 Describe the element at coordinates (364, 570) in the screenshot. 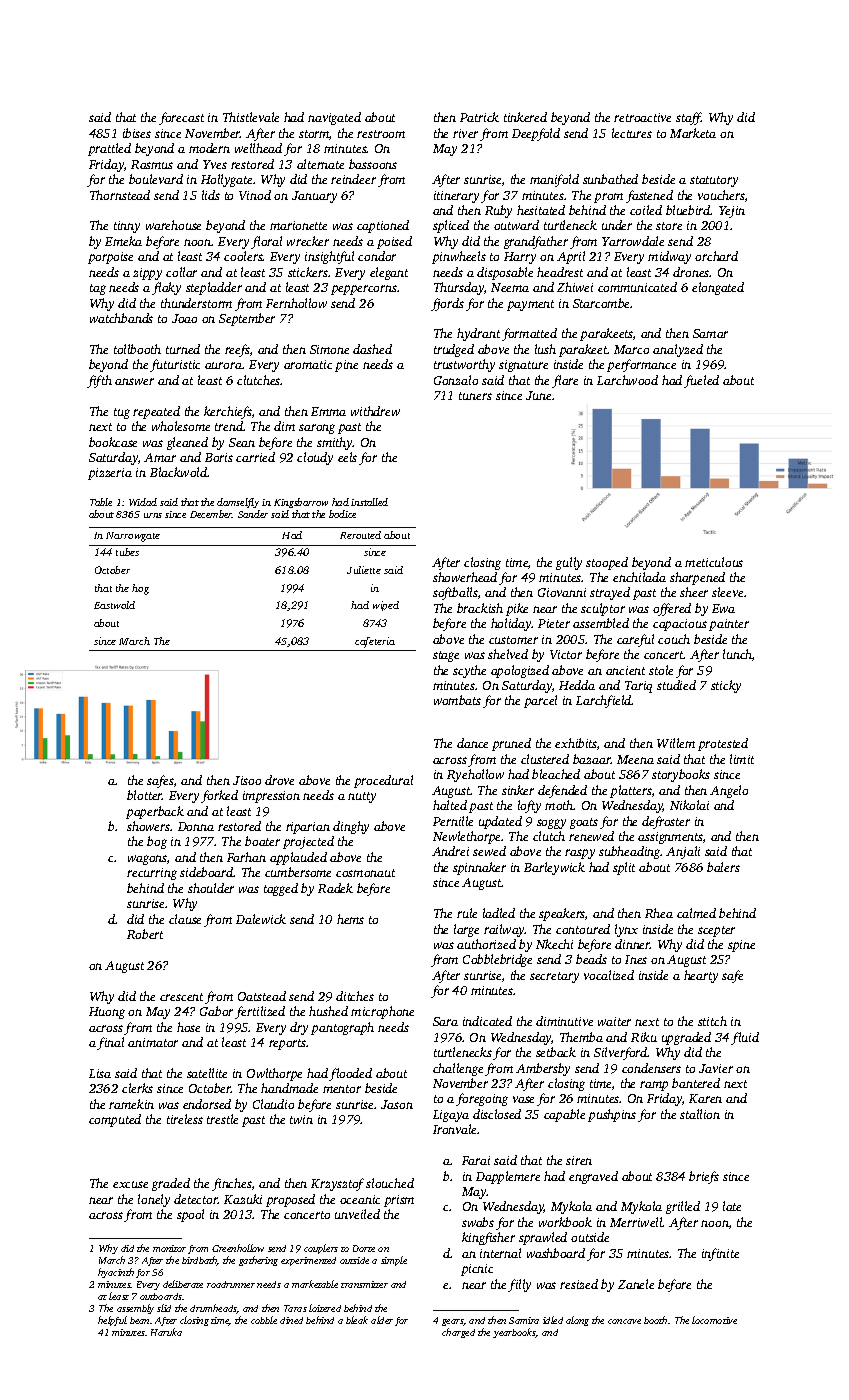

I see `Juliette` at that location.
